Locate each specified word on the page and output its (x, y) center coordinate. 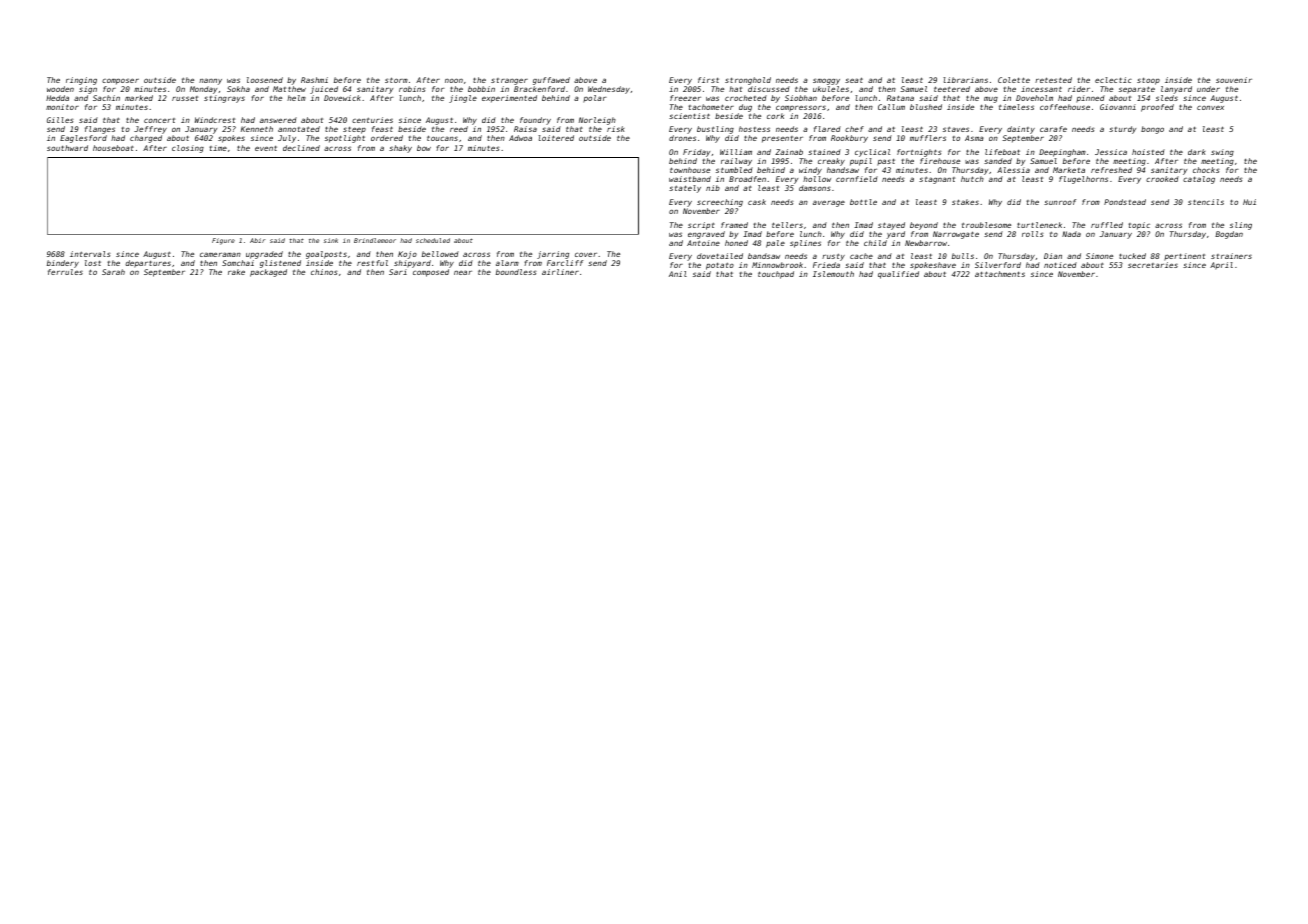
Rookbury (849, 139)
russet (185, 98)
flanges (100, 130)
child (875, 243)
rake (236, 272)
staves (956, 129)
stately (685, 189)
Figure (223, 241)
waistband (690, 179)
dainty (1021, 130)
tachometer (711, 107)
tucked (1132, 256)
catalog (1199, 180)
